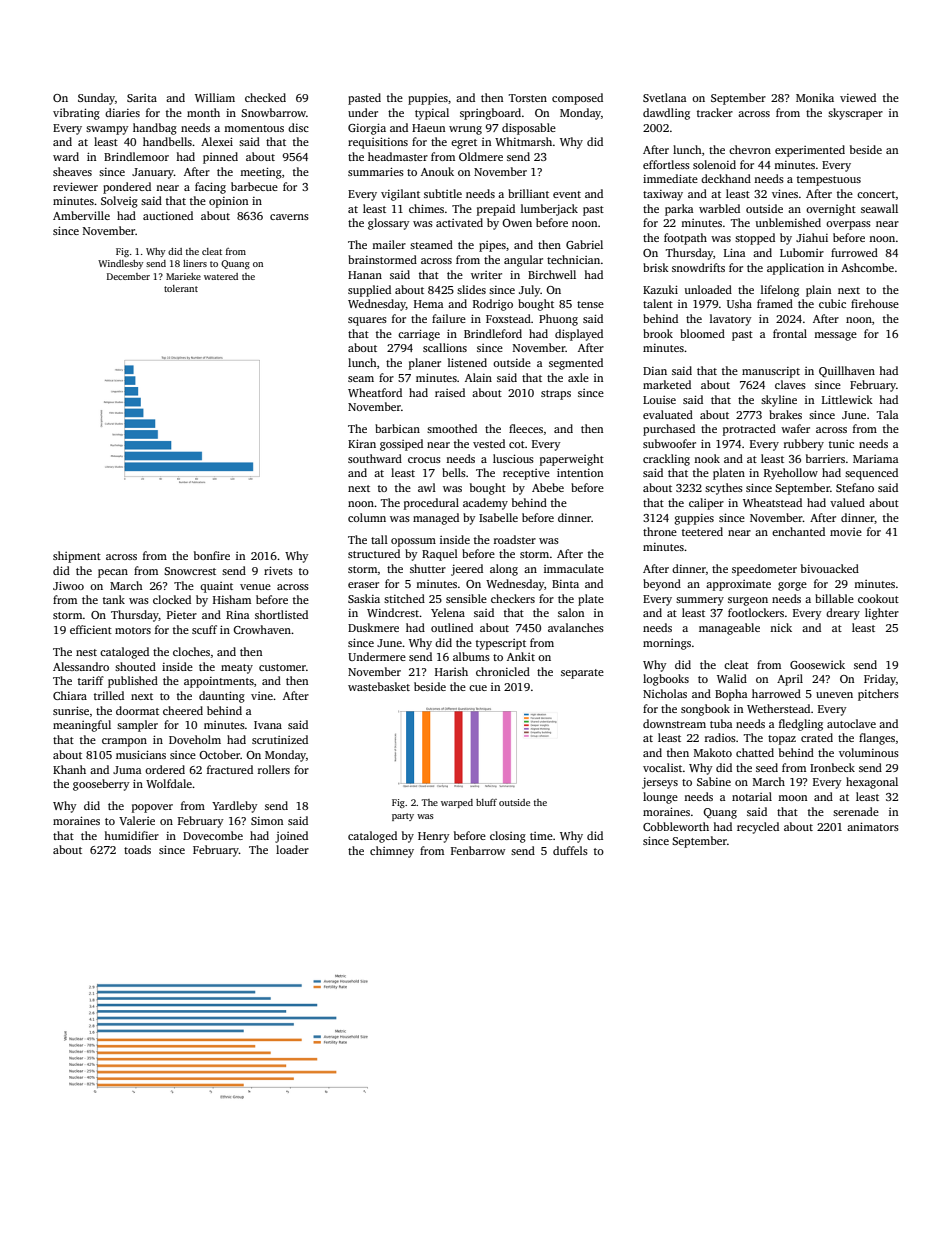  What do you see at coordinates (662, 767) in the page?
I see `vocalist` at bounding box center [662, 767].
